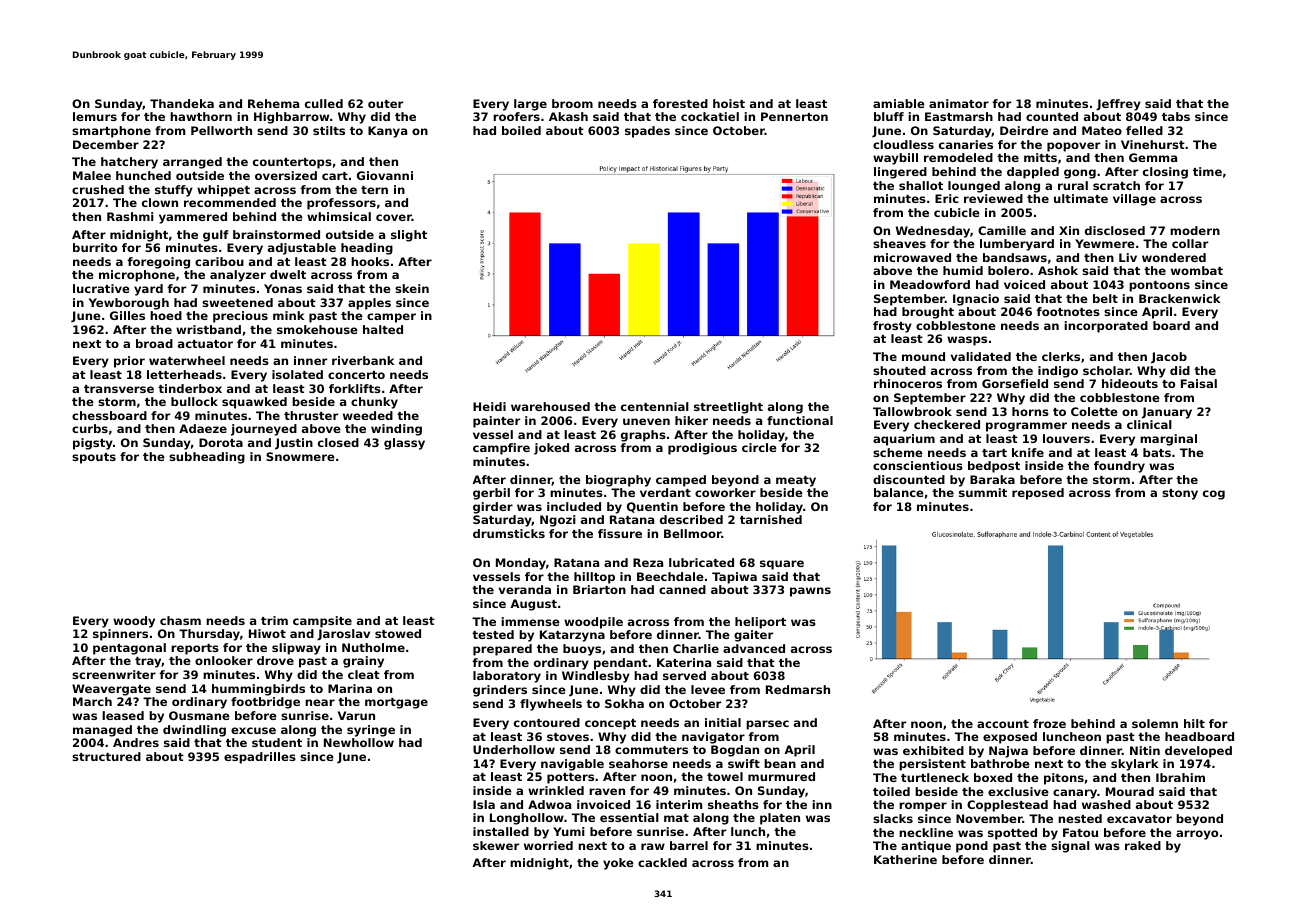 The image size is (1308, 924). What do you see at coordinates (898, 452) in the screenshot?
I see `scheme` at bounding box center [898, 452].
